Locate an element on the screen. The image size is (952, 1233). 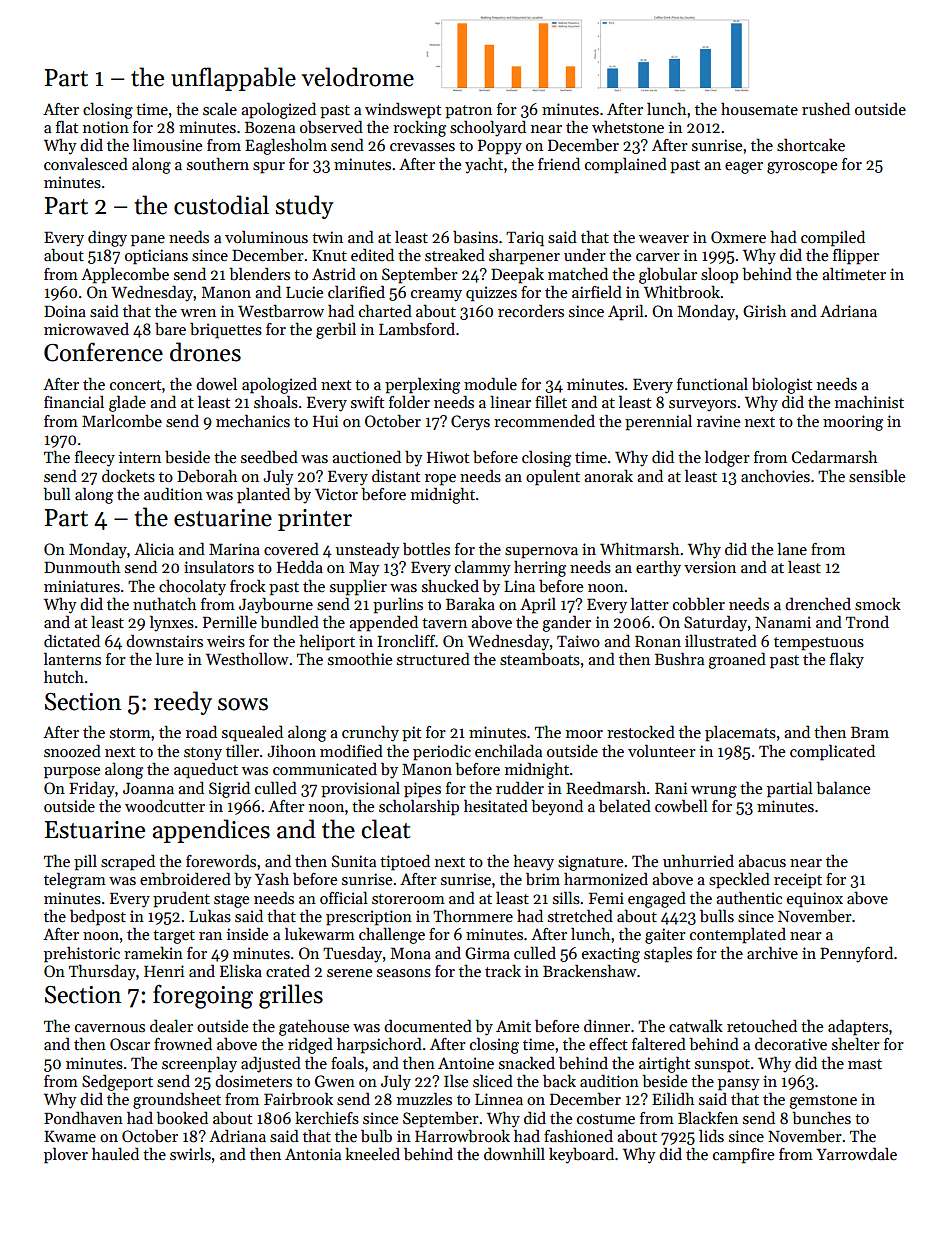
velodrome is located at coordinates (358, 77).
